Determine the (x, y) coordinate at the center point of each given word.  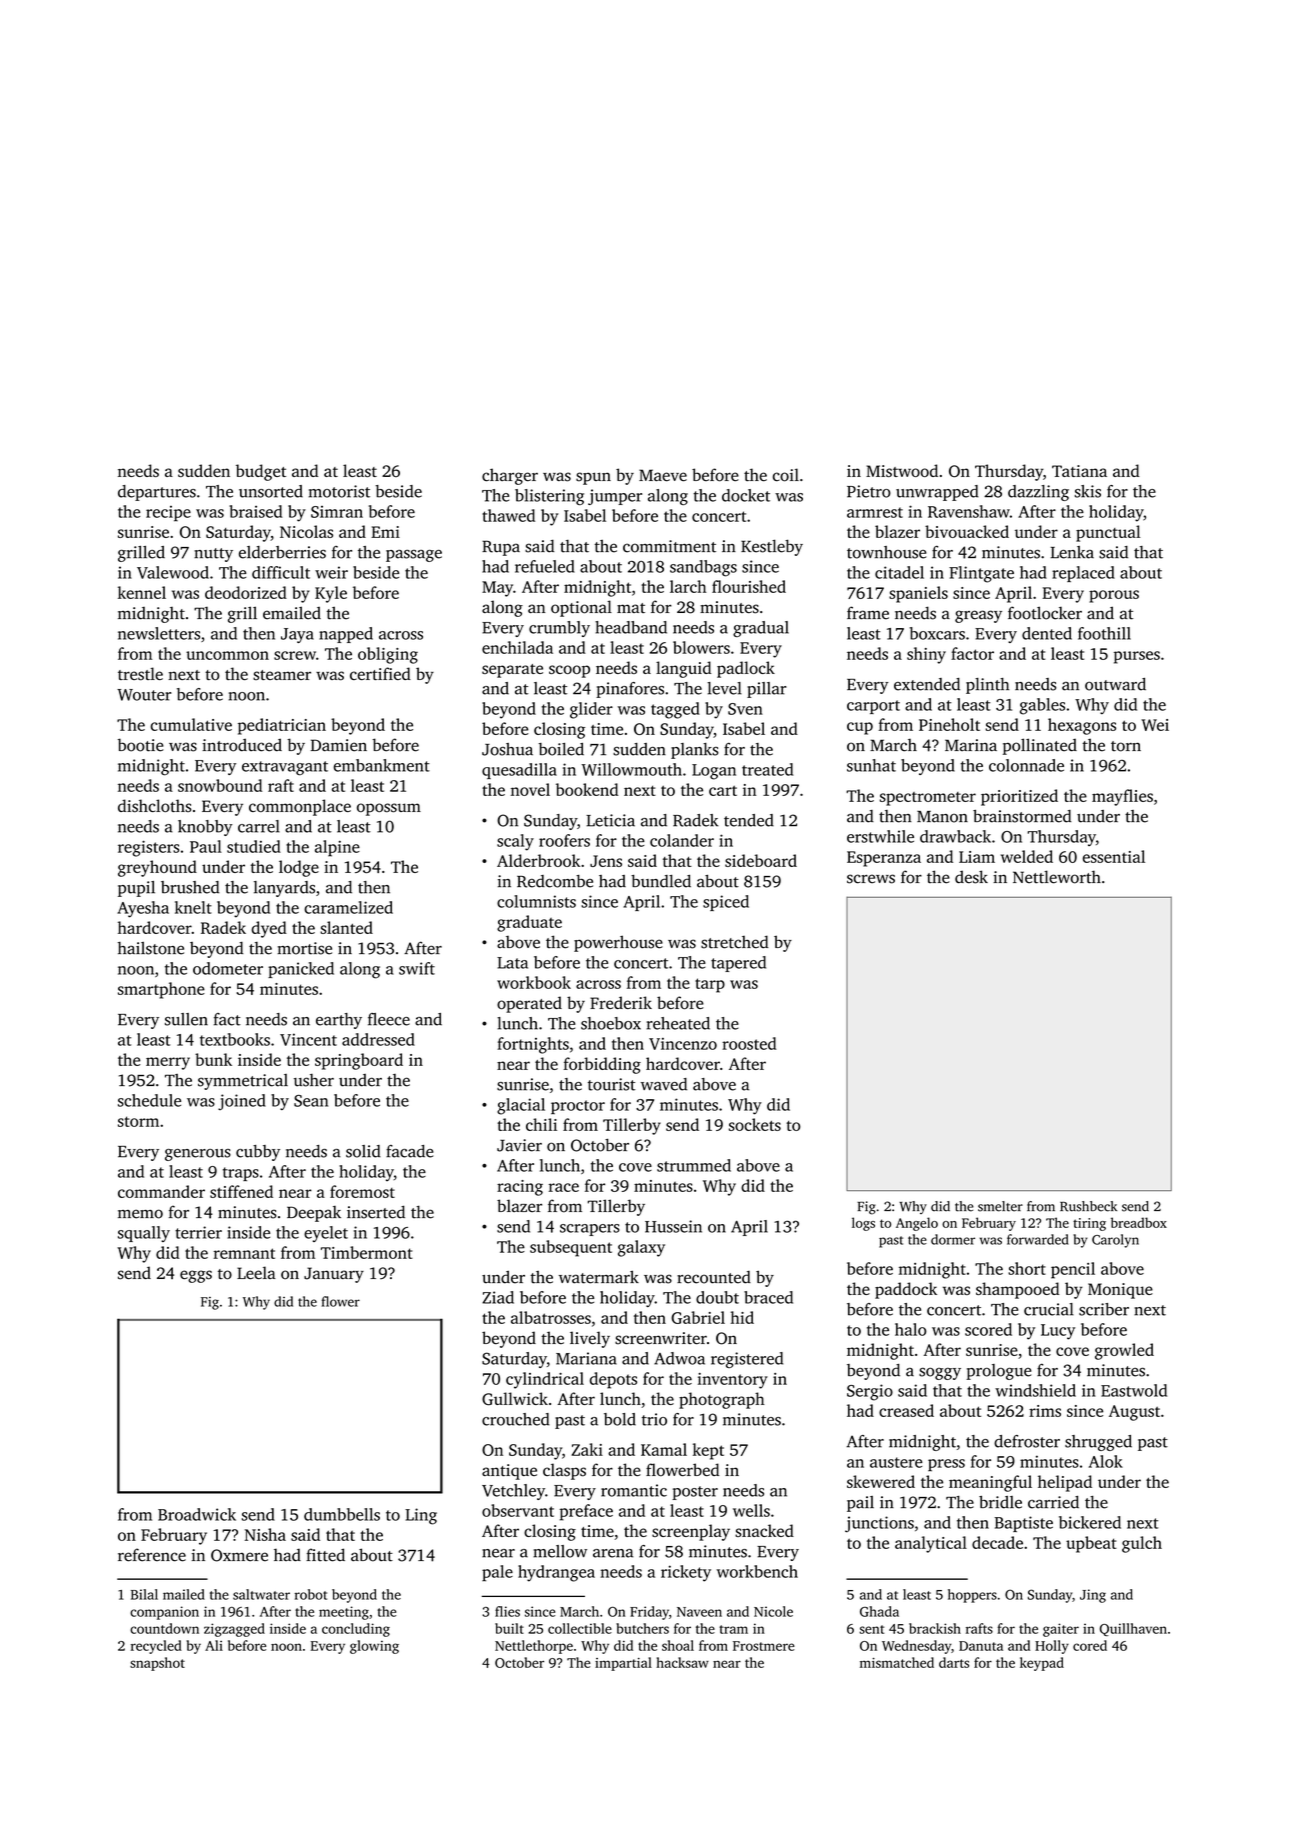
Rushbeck (1088, 1206)
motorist (339, 491)
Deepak (314, 1214)
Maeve (663, 475)
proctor (578, 1107)
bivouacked (967, 531)
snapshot (157, 1664)
